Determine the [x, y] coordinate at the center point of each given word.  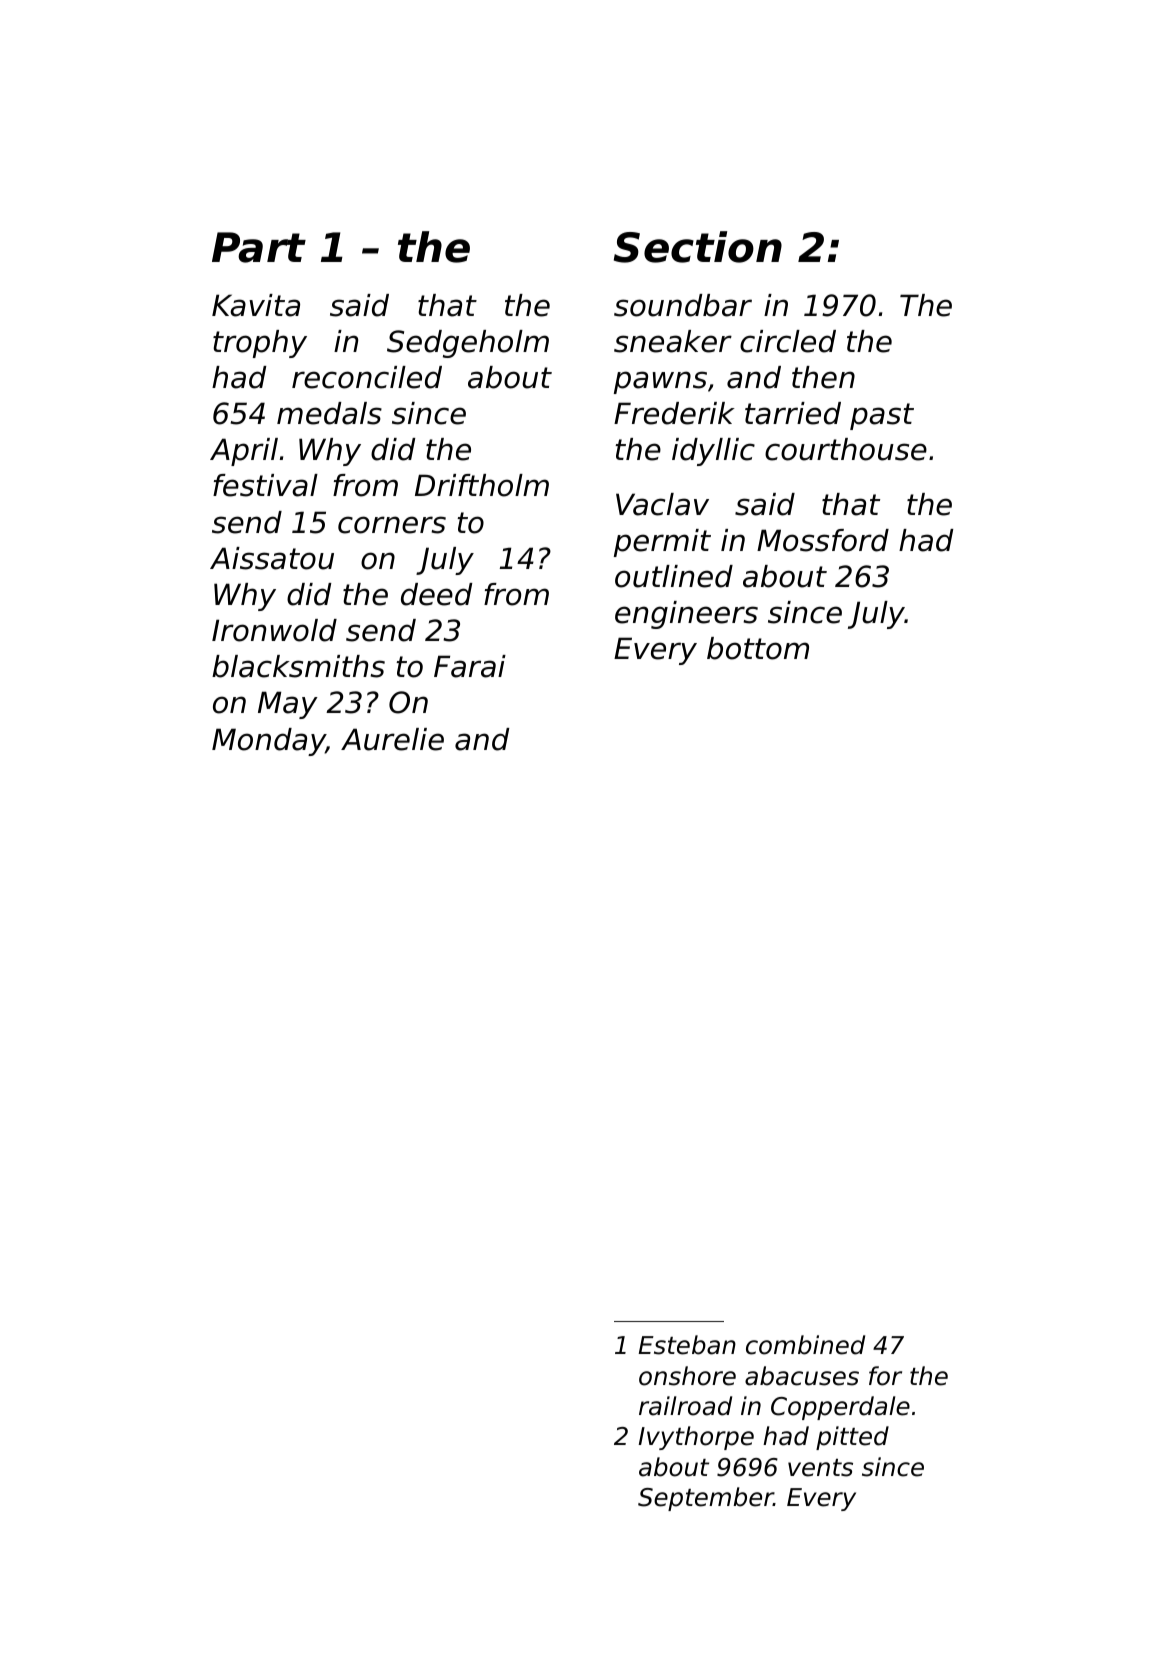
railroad [685, 1406]
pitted [852, 1438]
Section [698, 247]
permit [662, 543]
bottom [758, 648]
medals [329, 413]
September [706, 1499]
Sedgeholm [468, 344]
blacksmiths [298, 666]
